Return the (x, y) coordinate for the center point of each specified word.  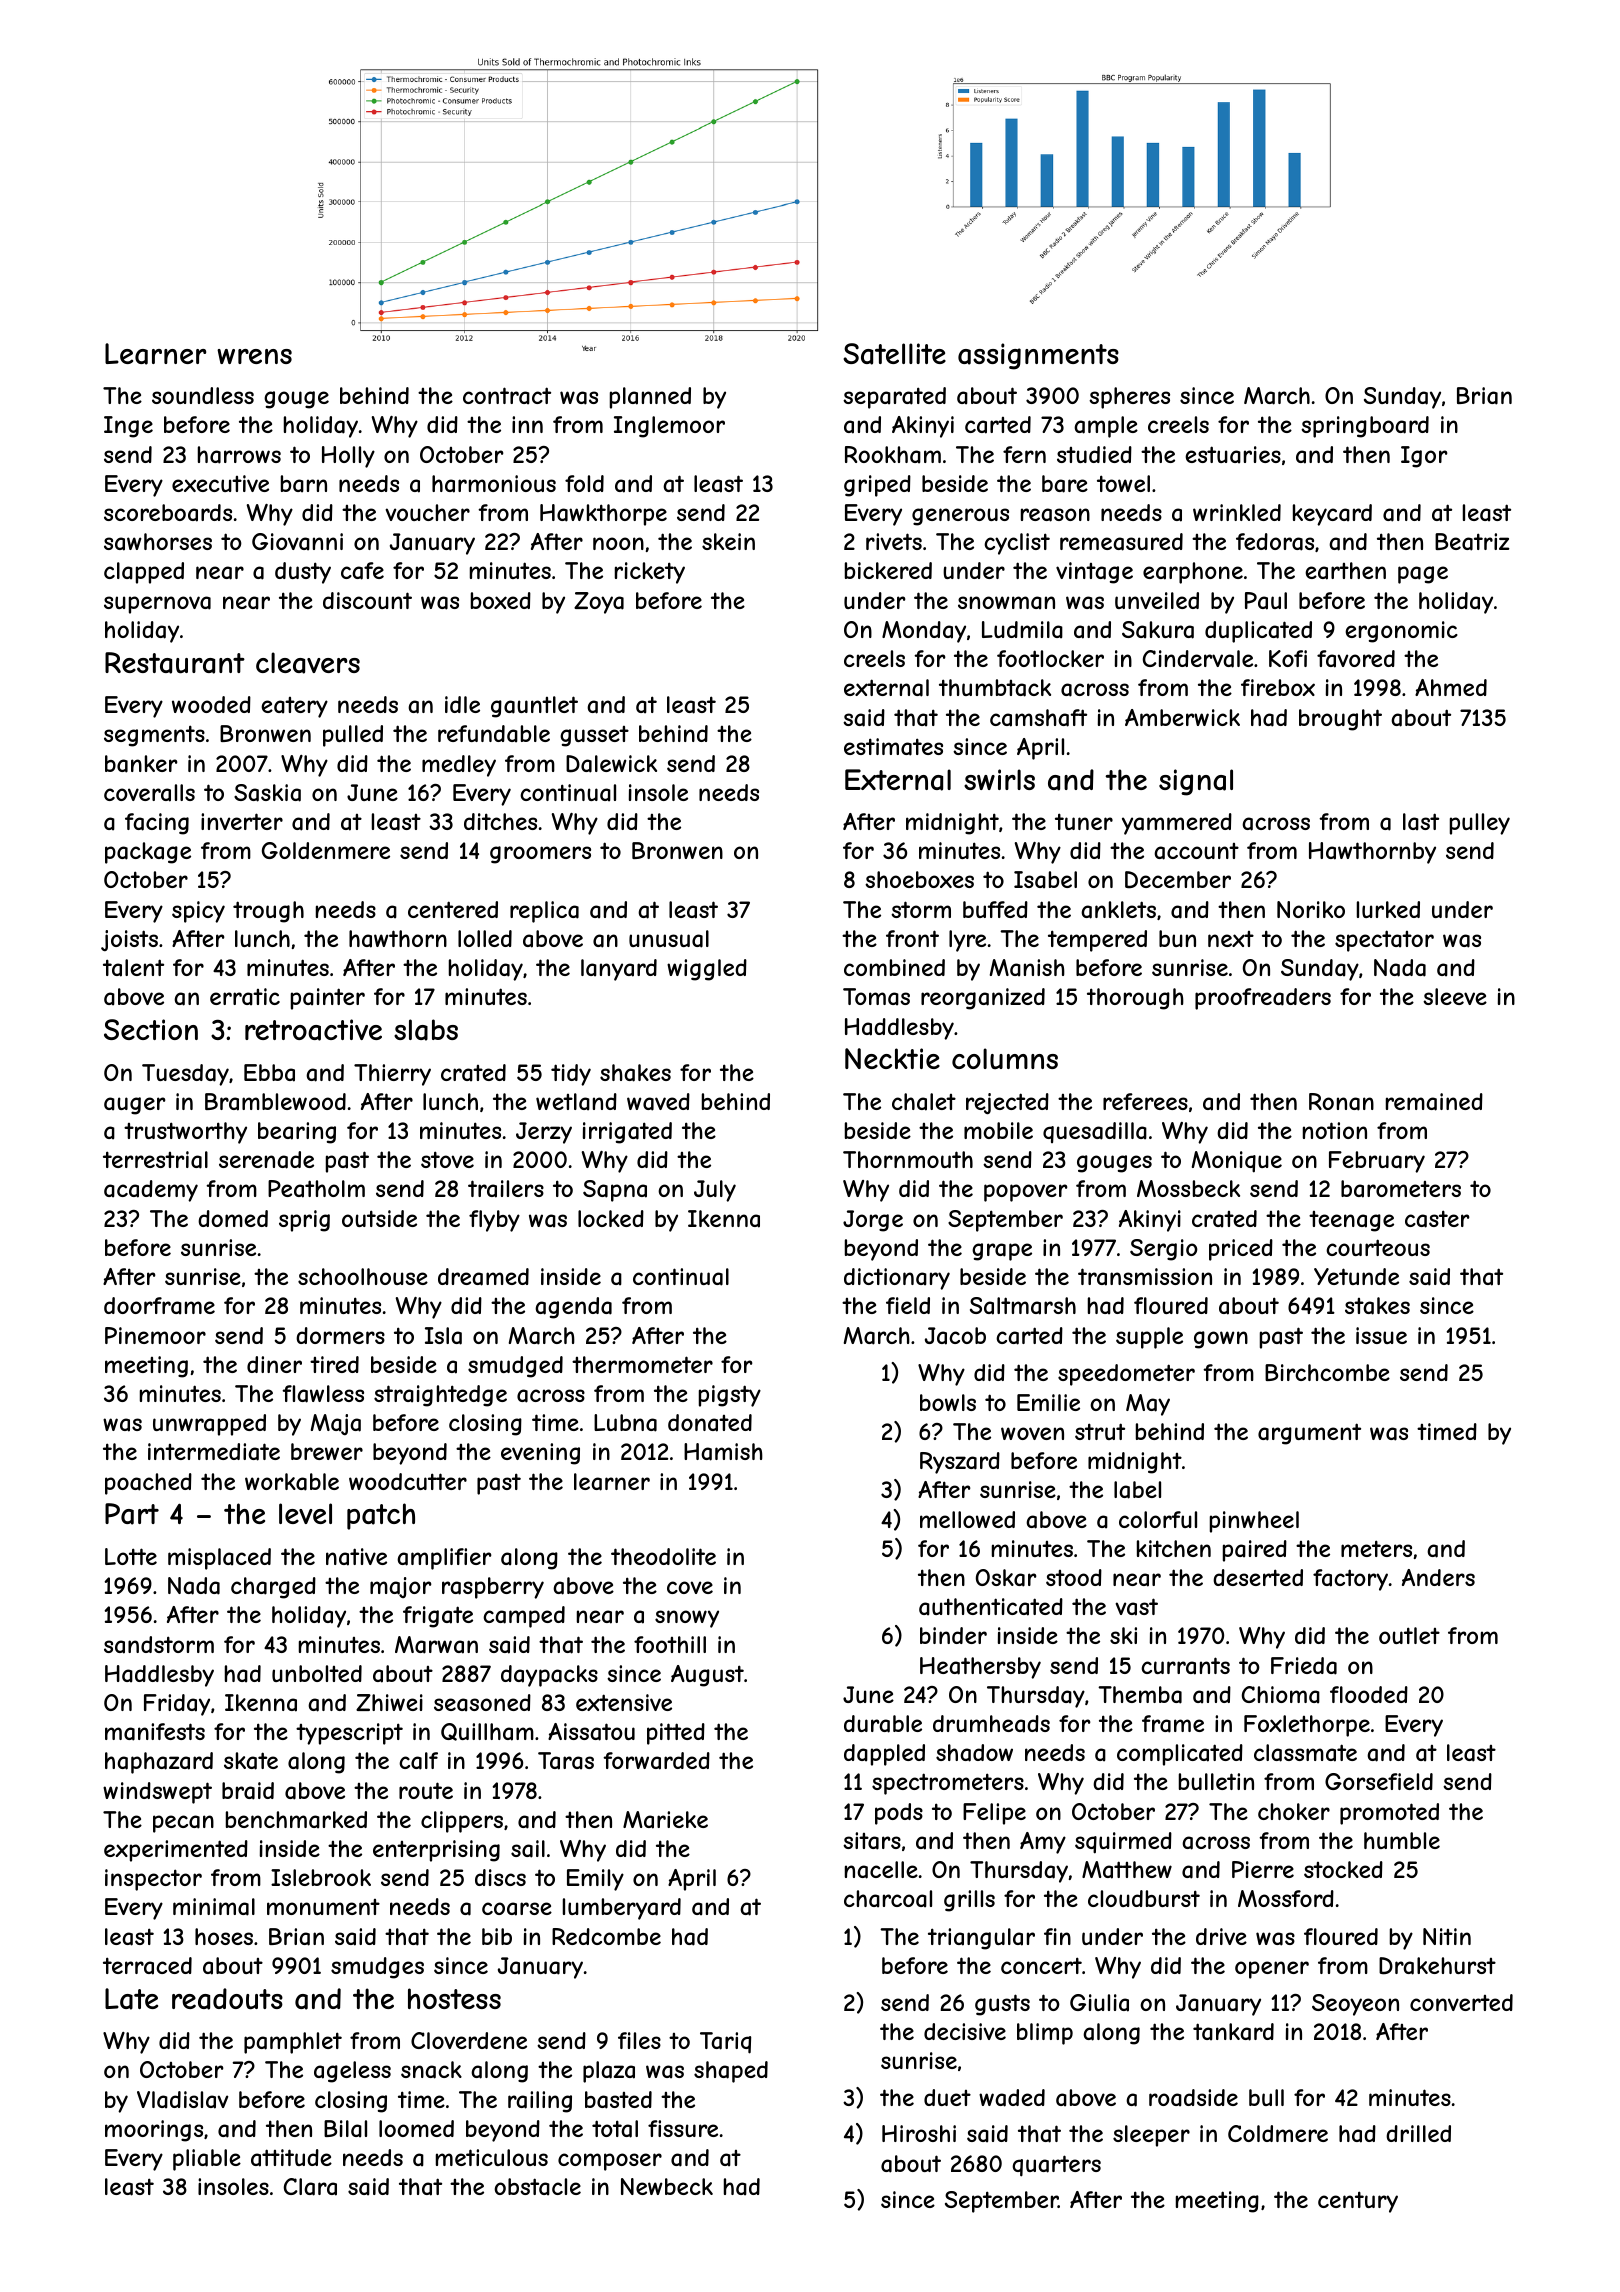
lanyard (619, 970)
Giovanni (297, 542)
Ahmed (1451, 687)
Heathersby (980, 1668)
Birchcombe (1327, 1372)
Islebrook (321, 1877)
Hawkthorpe (603, 515)
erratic (245, 997)
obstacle (537, 2187)
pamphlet (293, 2043)
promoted (1389, 1814)
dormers (340, 1335)
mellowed (967, 1519)
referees (1145, 1101)
